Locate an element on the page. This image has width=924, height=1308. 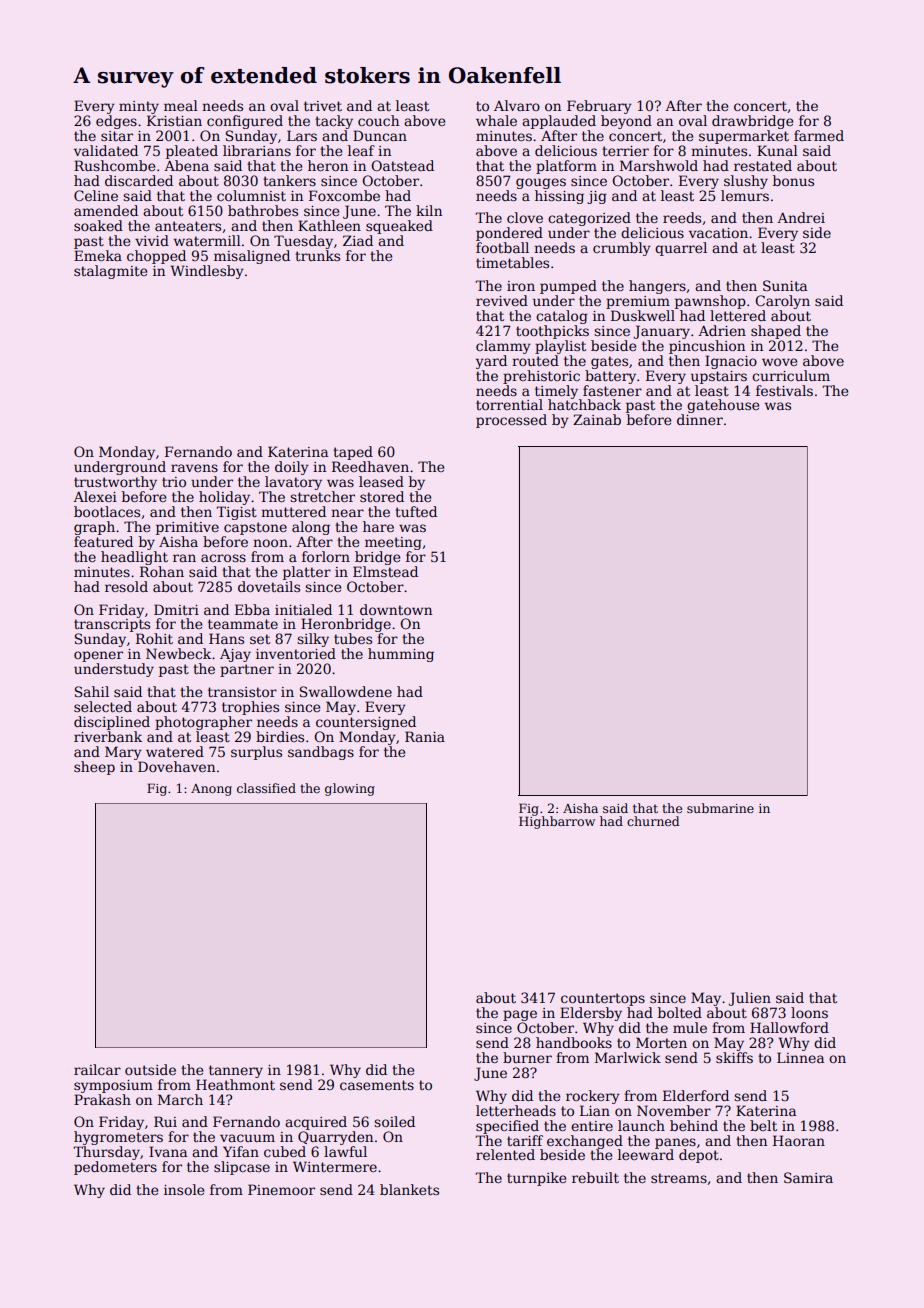
streams is located at coordinates (679, 1178).
